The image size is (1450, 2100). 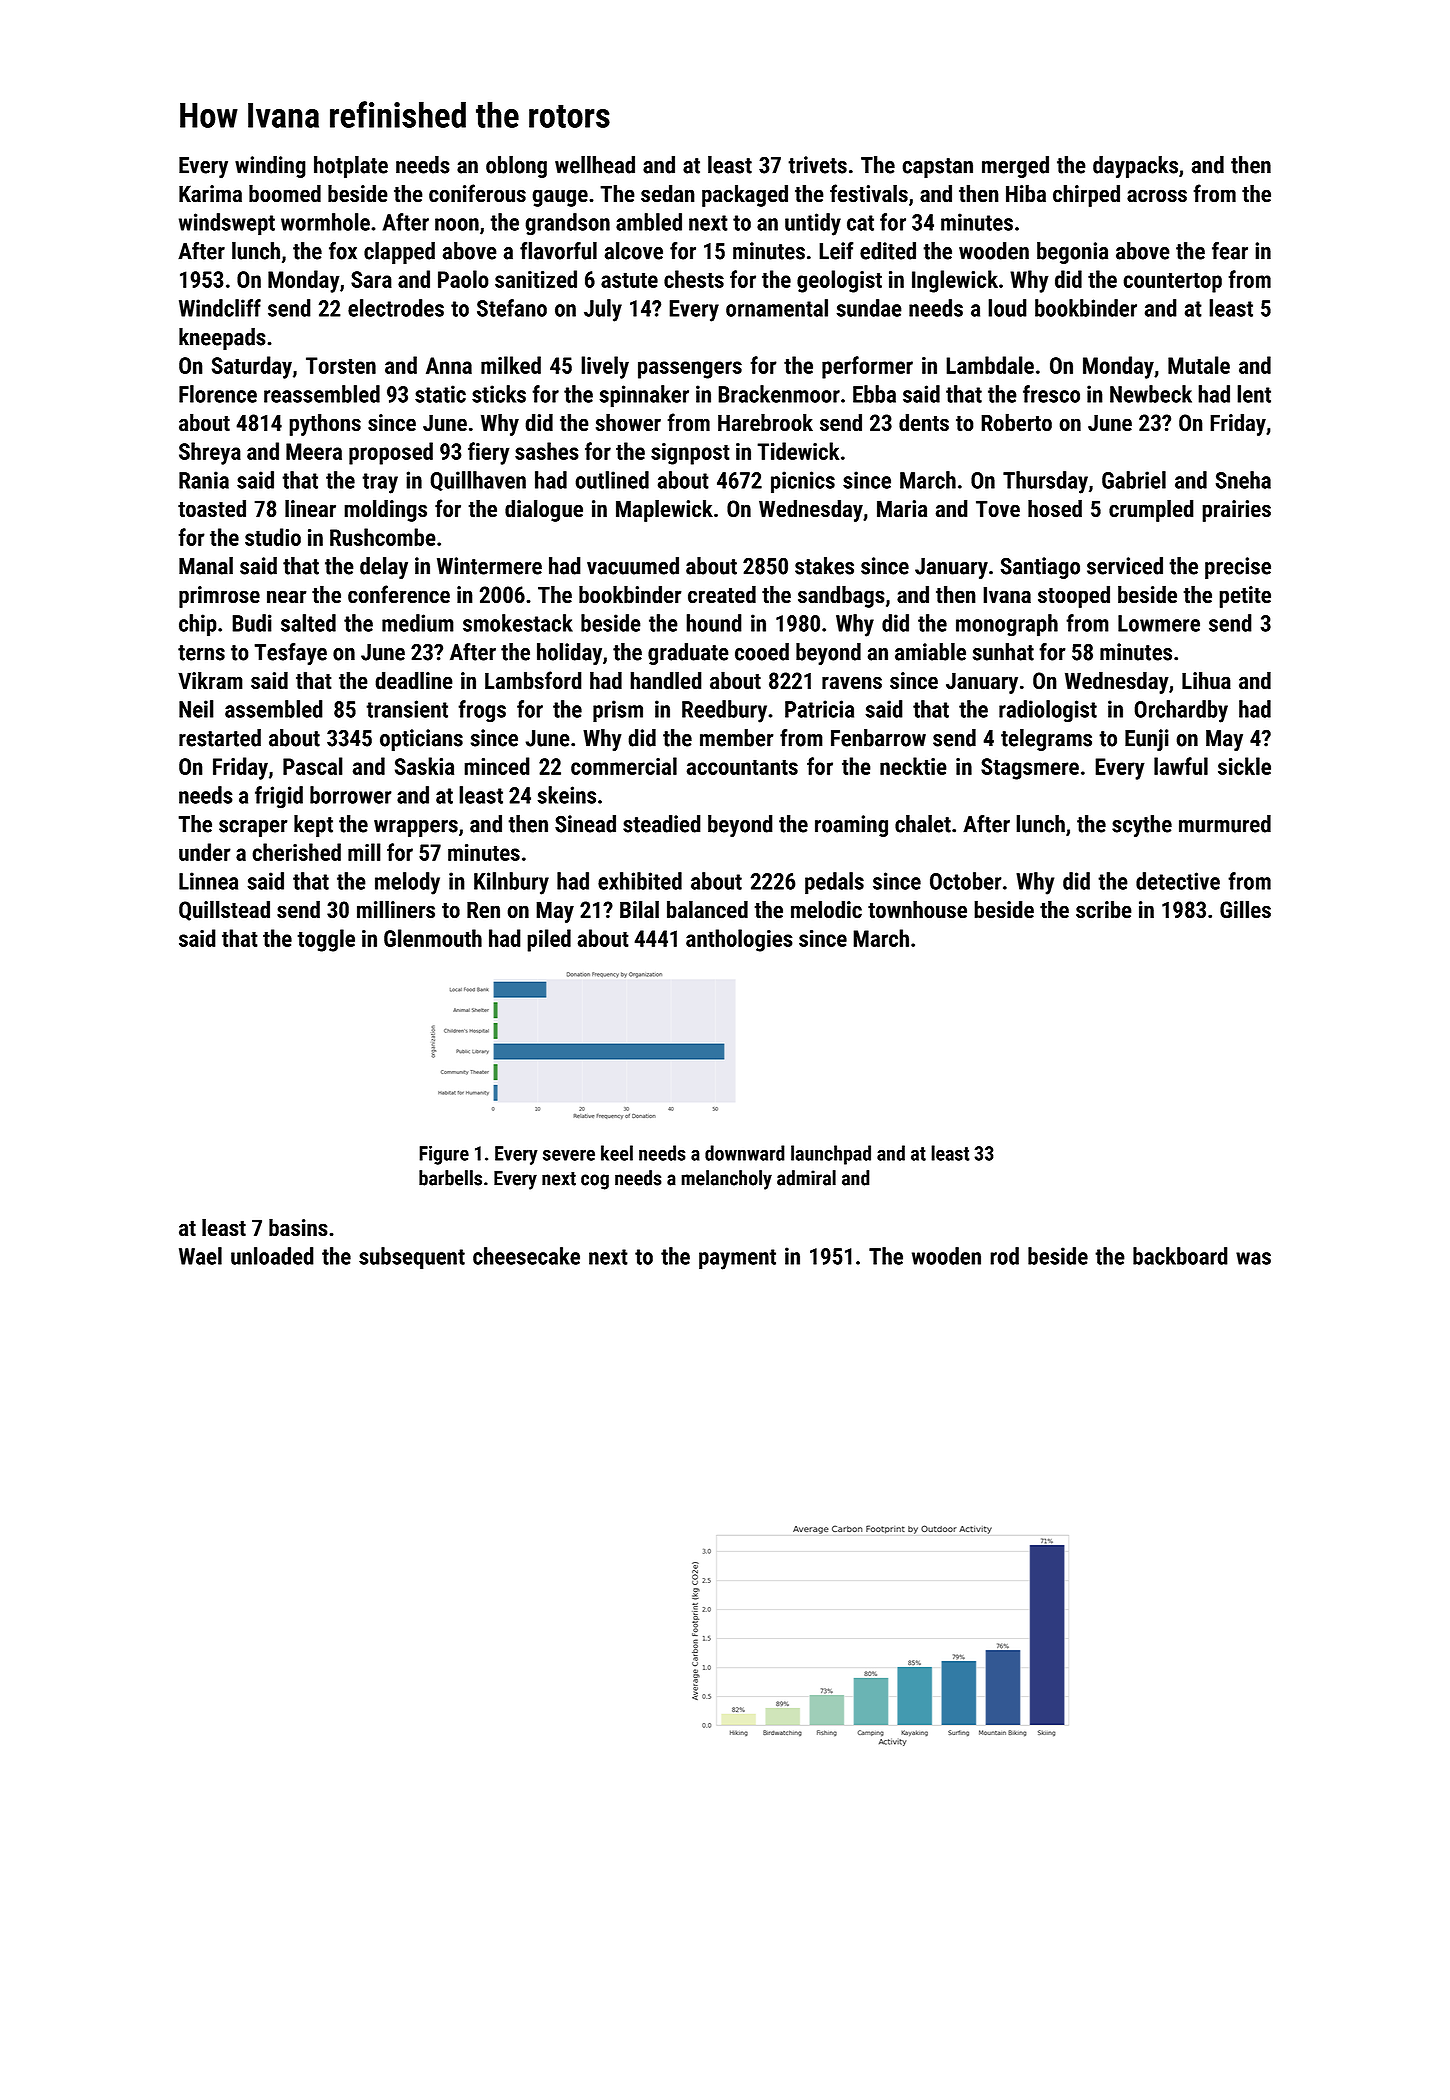 I want to click on conference, so click(x=399, y=594).
